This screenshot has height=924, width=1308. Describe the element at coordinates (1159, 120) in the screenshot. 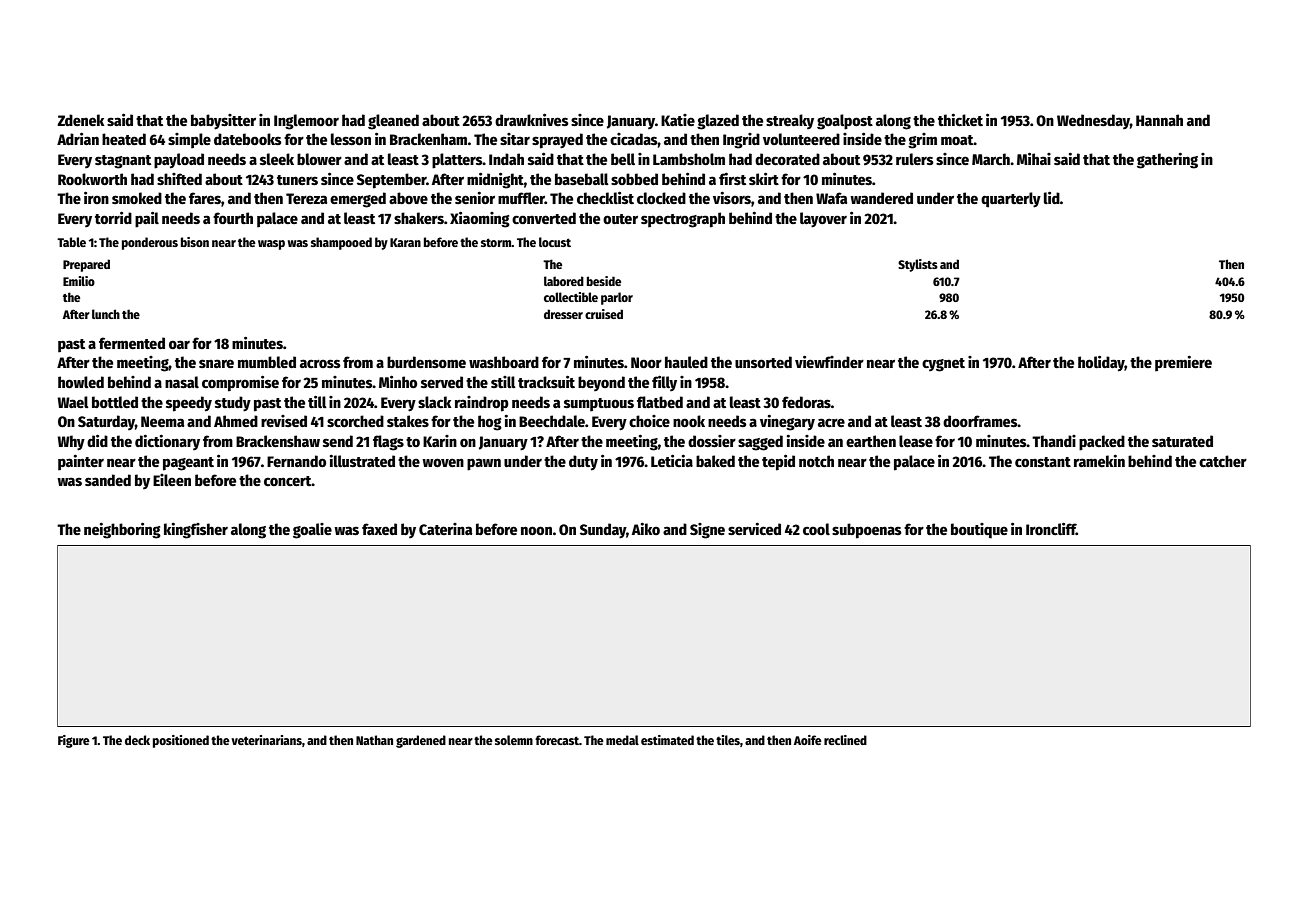

I see `Hannah` at that location.
